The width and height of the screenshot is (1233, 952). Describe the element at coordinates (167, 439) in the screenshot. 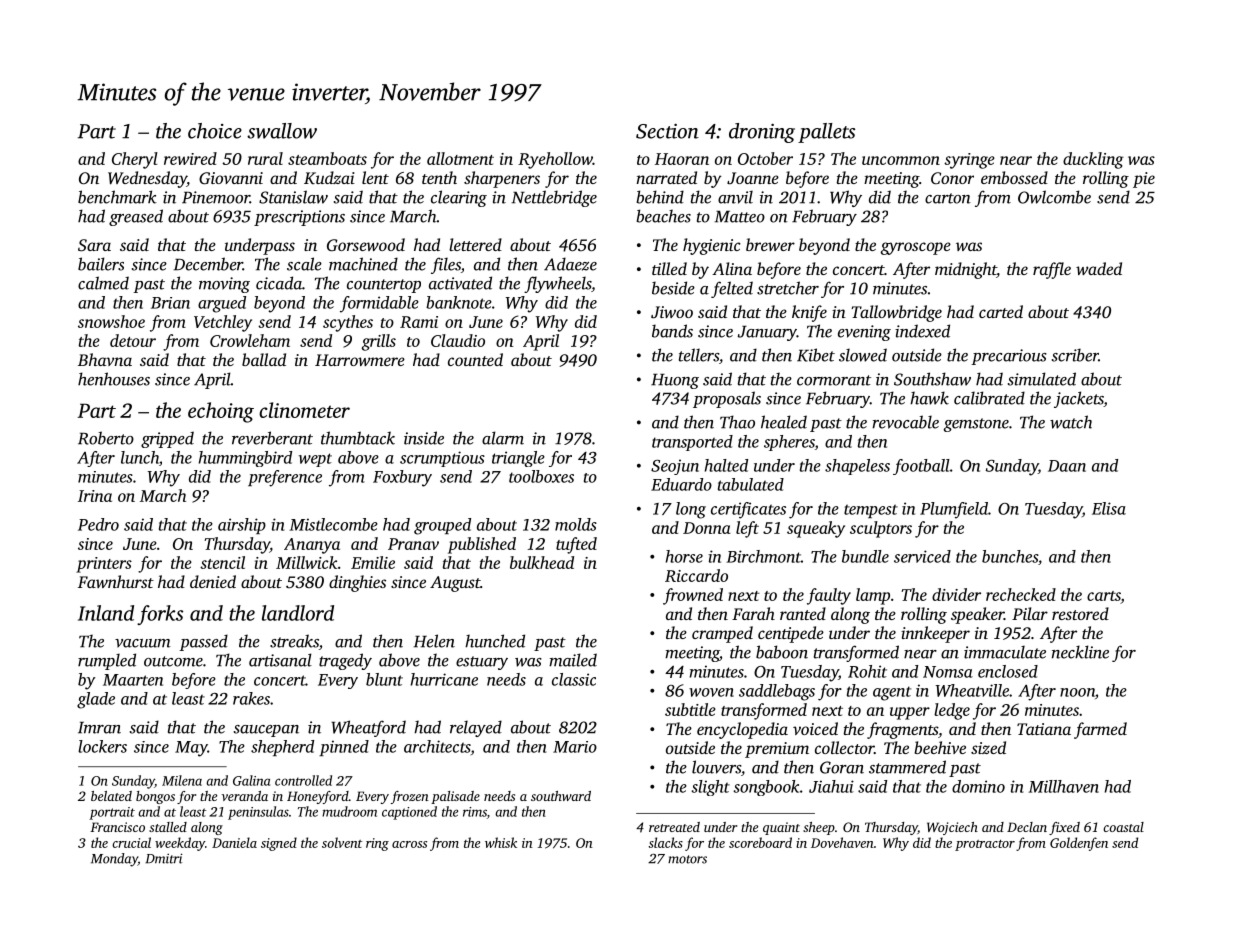

I see `gripped` at that location.
